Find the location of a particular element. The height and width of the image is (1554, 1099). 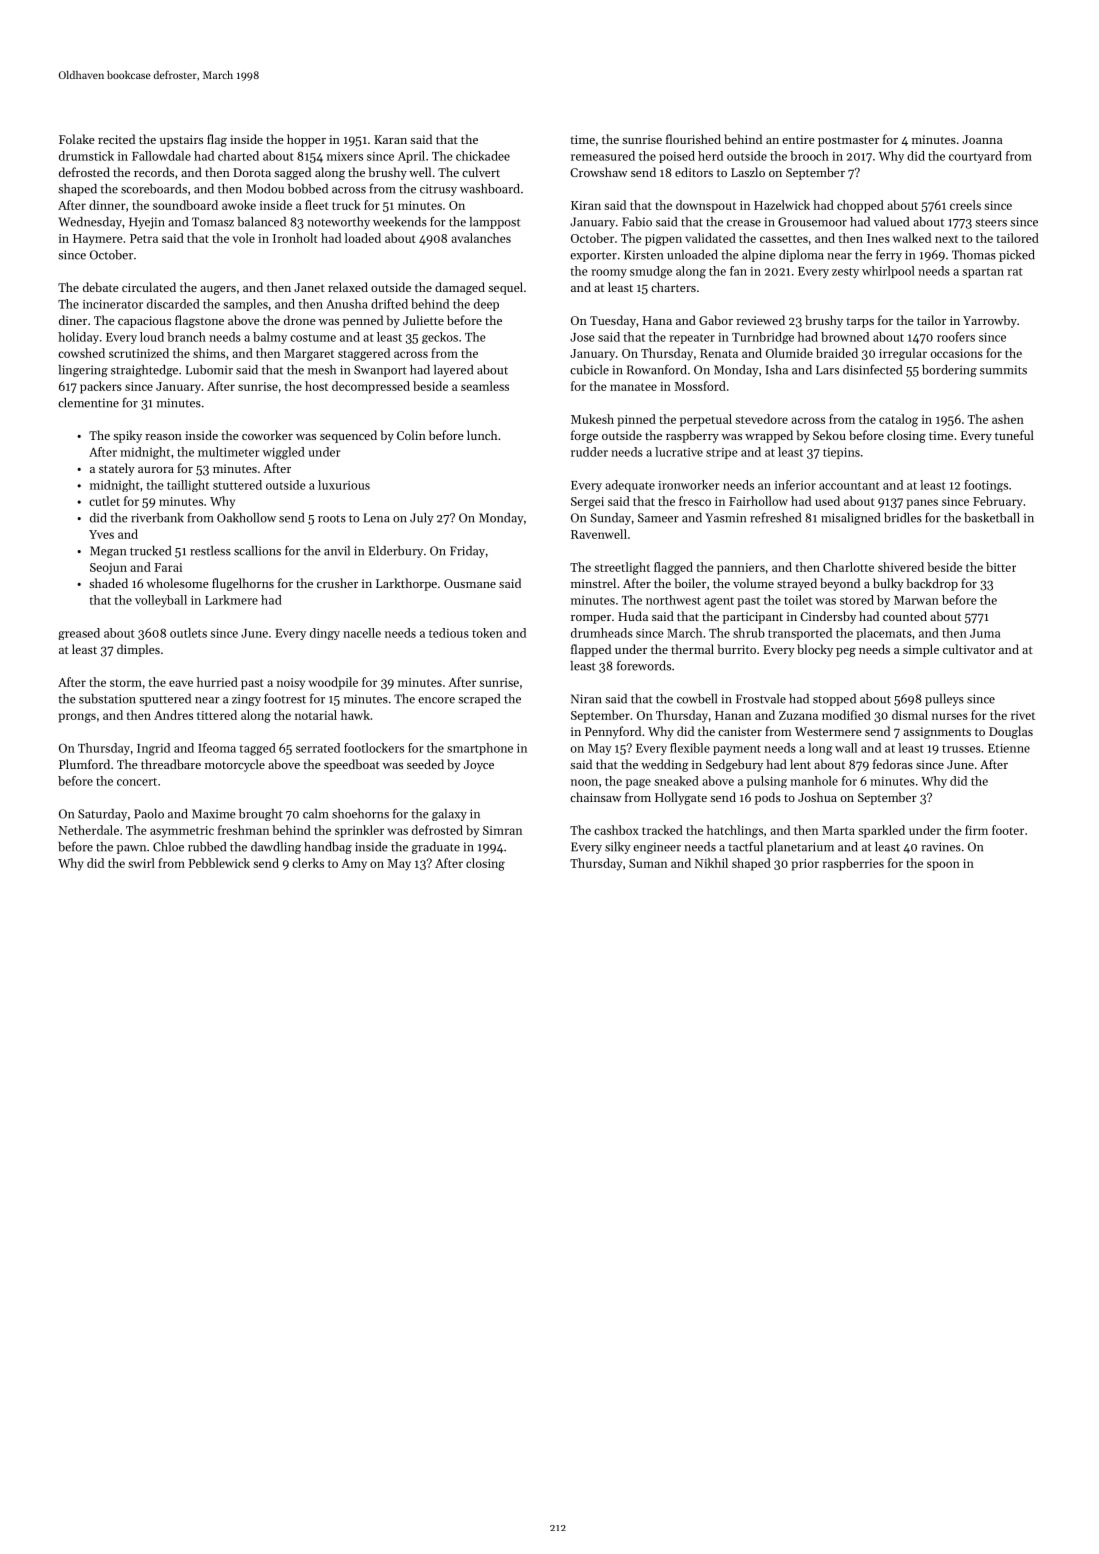

entire is located at coordinates (798, 139).
